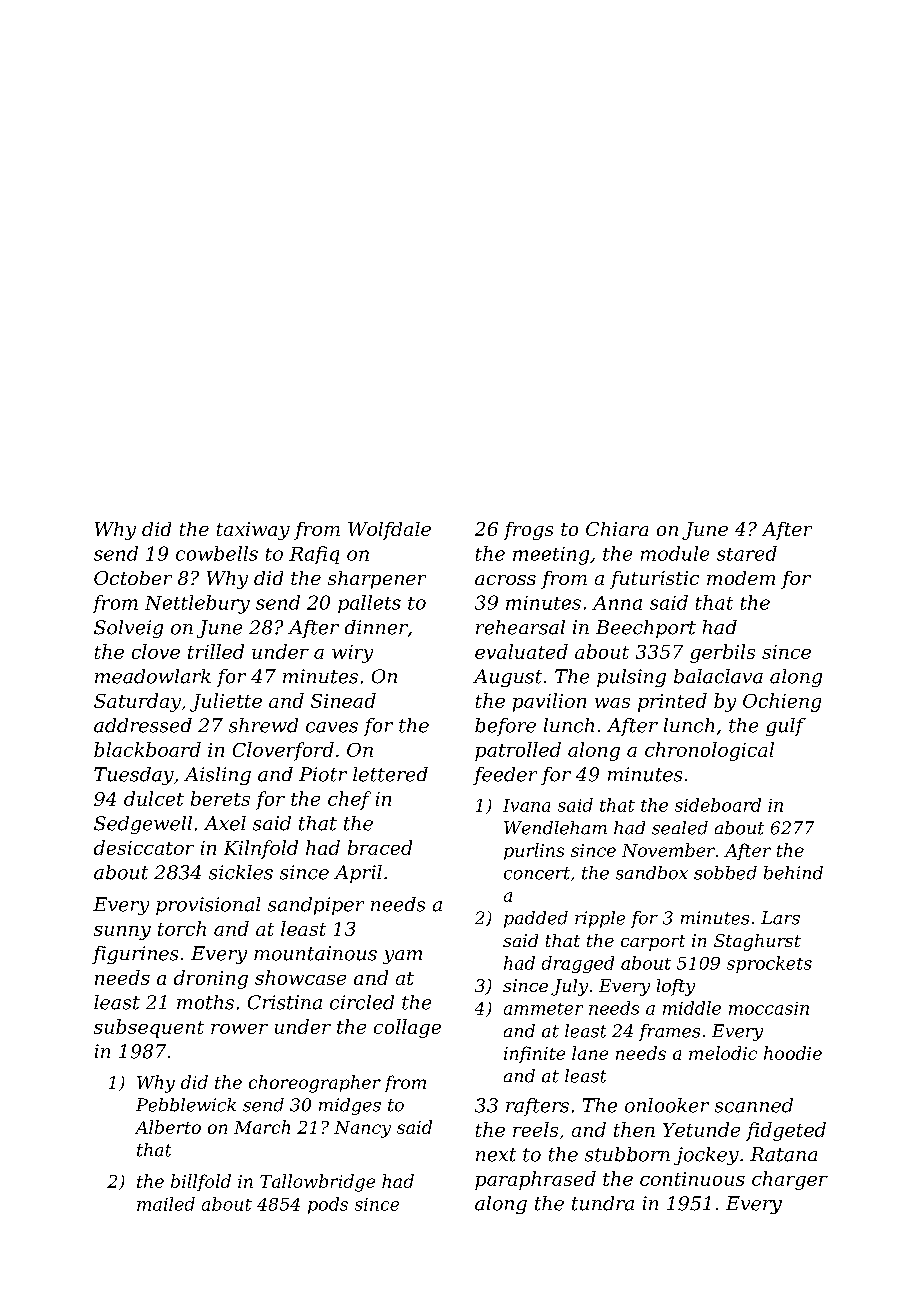 Image resolution: width=924 pixels, height=1314 pixels. What do you see at coordinates (241, 872) in the screenshot?
I see `sickles` at bounding box center [241, 872].
